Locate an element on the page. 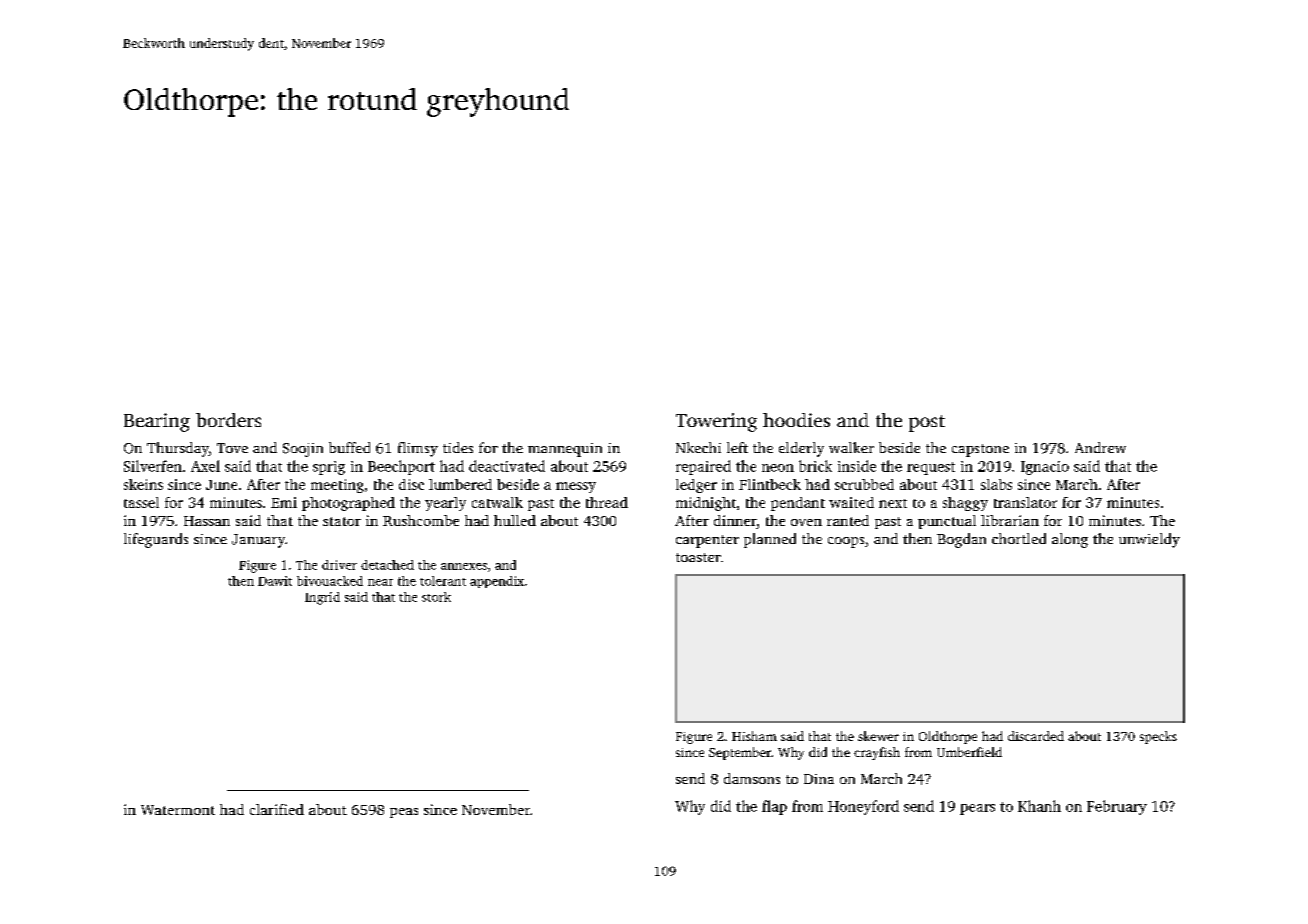 This page has height=924, width=1308. pears is located at coordinates (977, 809).
